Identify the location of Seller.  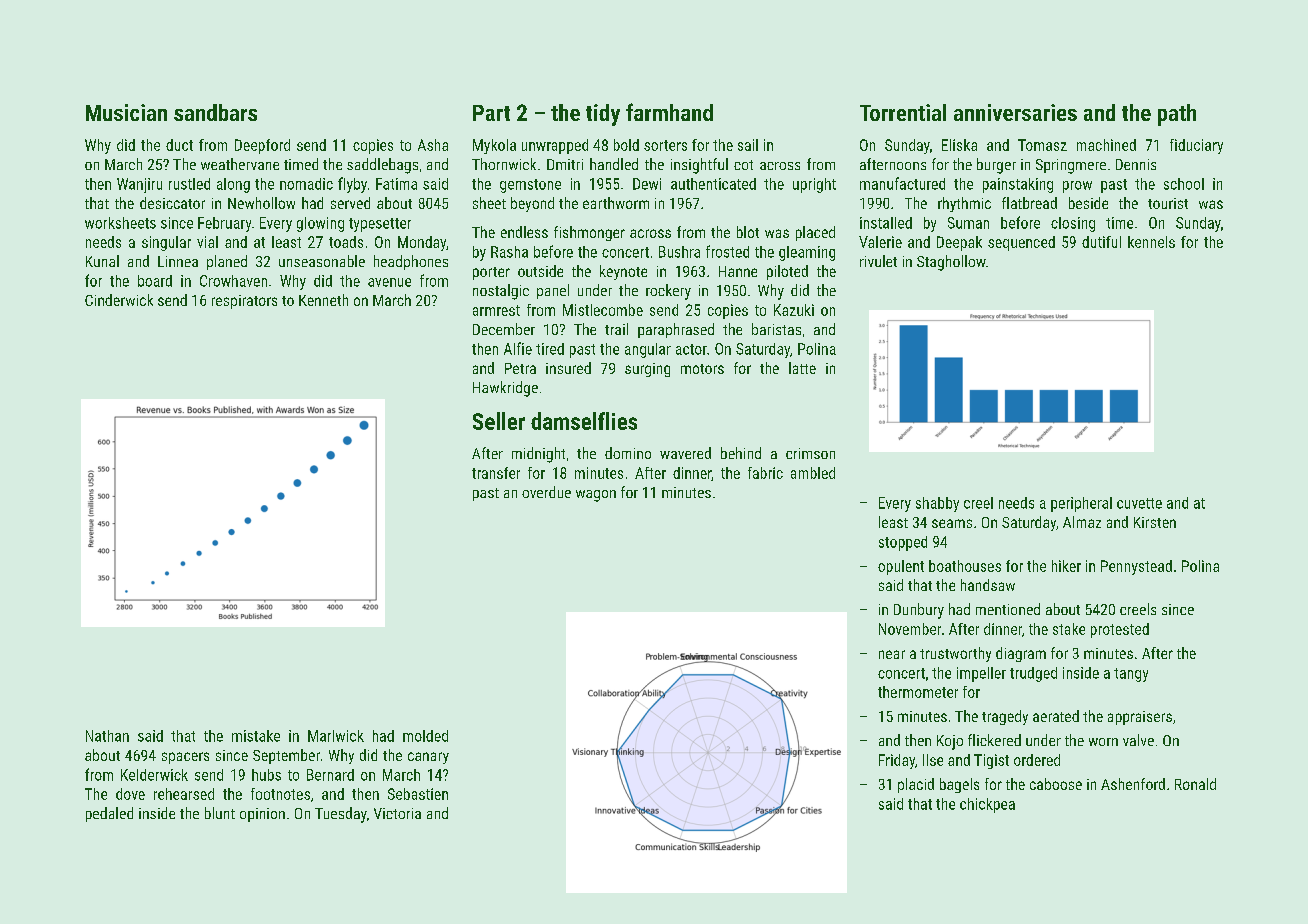
(499, 421).
